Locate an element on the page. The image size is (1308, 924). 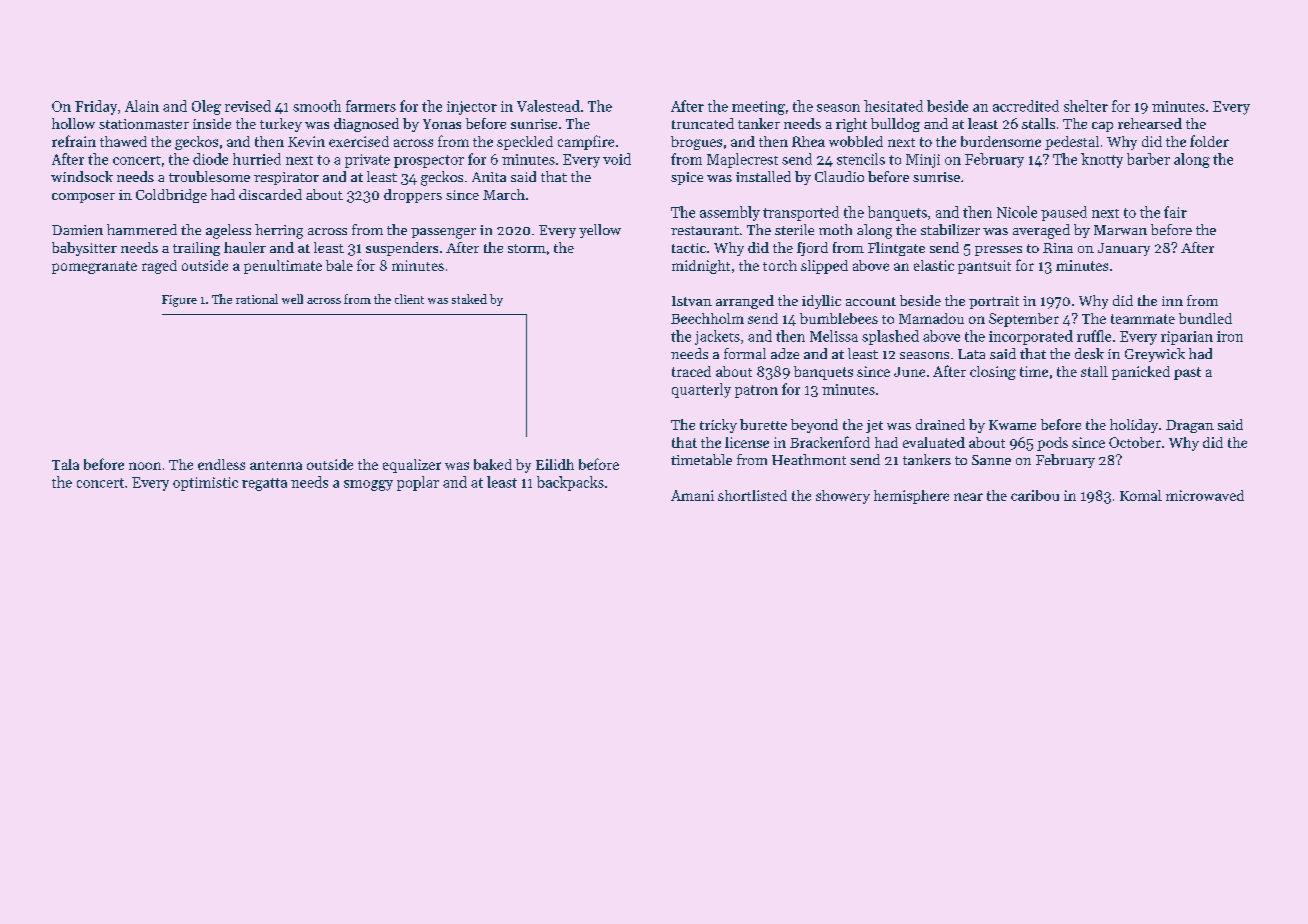
Tala is located at coordinates (65, 464).
